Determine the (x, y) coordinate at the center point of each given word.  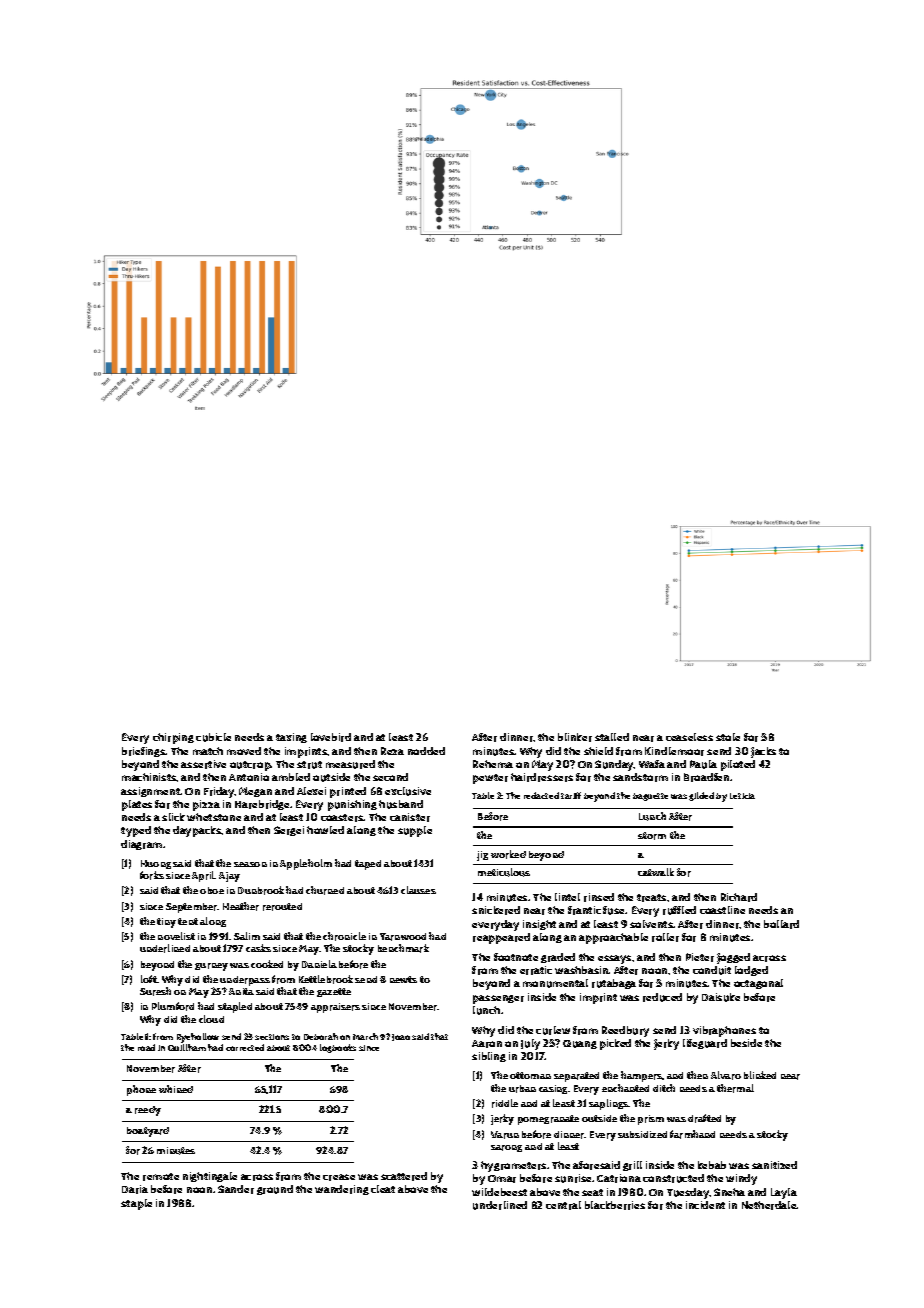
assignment (151, 792)
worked (508, 854)
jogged (733, 958)
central (563, 1205)
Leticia (742, 796)
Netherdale (769, 1205)
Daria (135, 1189)
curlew (553, 1030)
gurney (211, 967)
